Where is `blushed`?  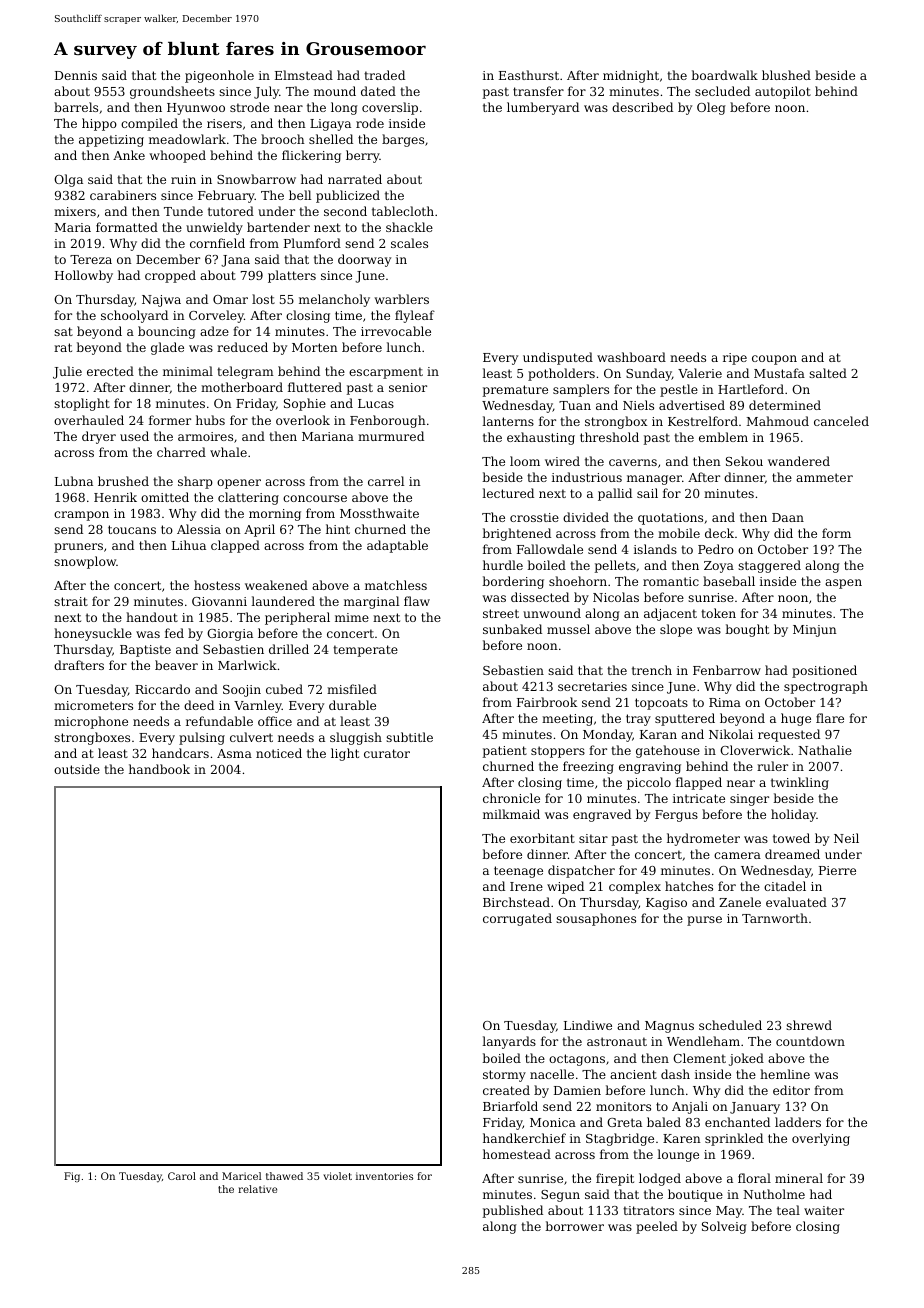 blushed is located at coordinates (786, 75).
